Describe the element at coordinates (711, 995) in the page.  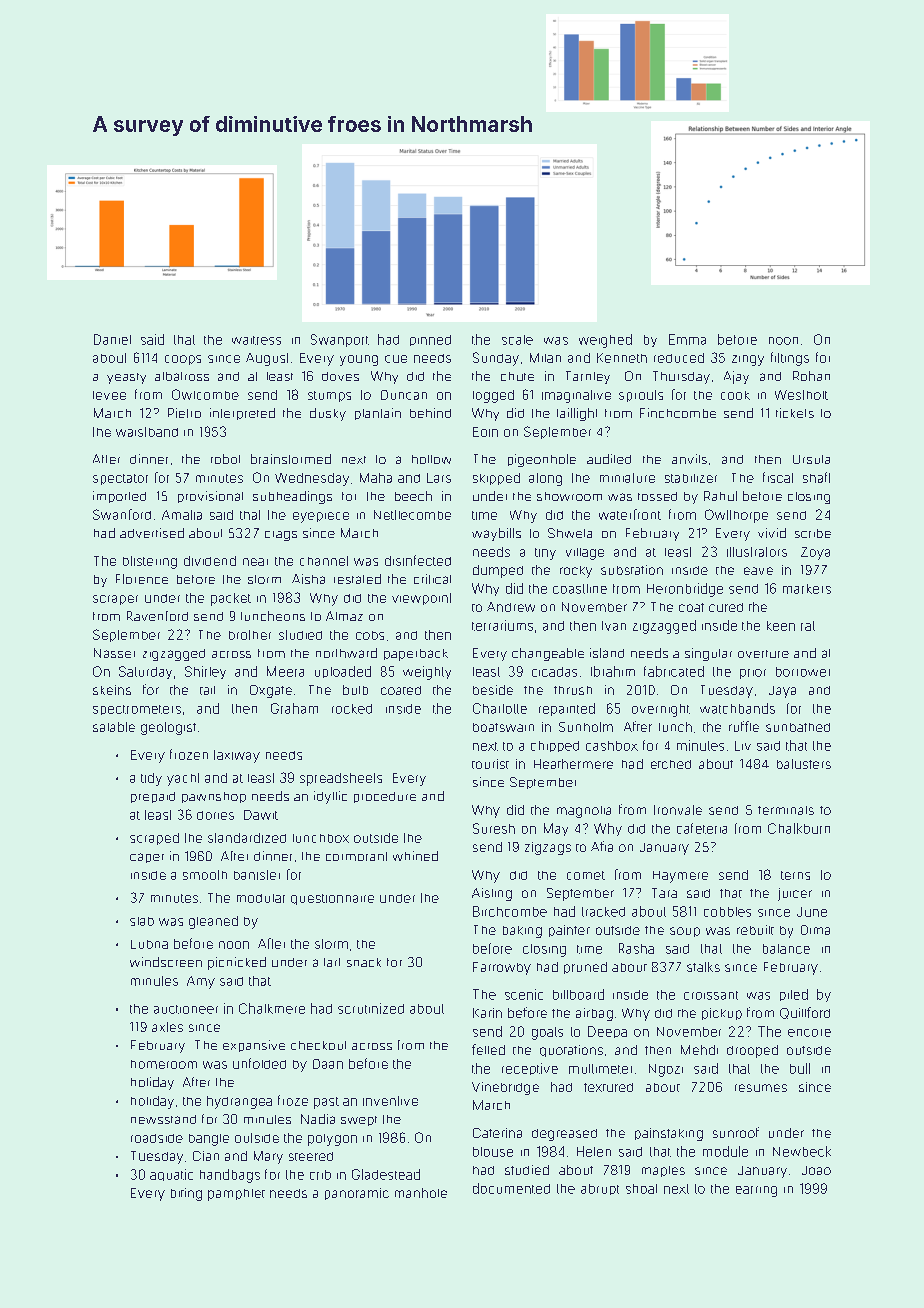
I see `croissant` at that location.
